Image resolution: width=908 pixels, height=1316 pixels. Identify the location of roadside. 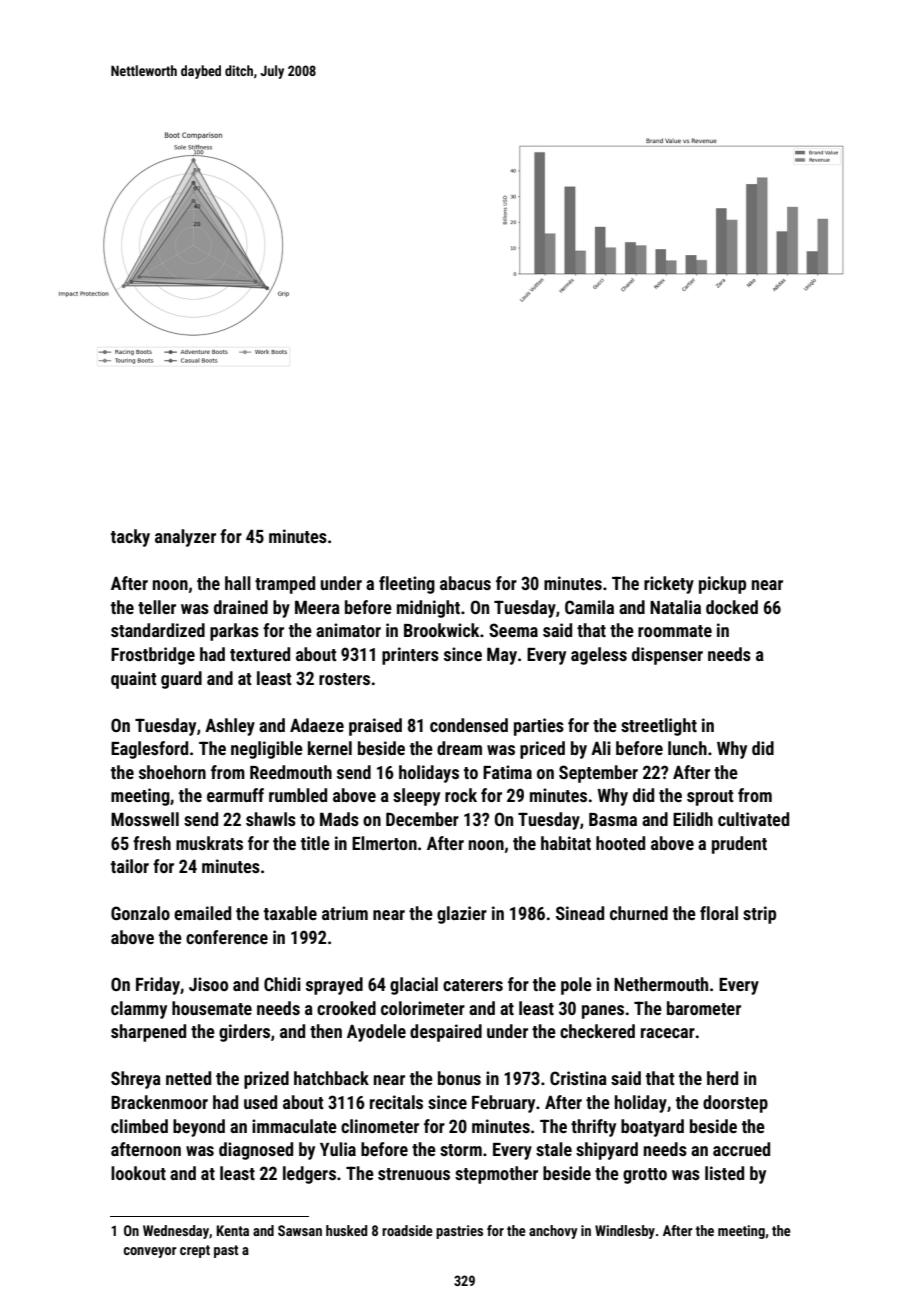
(407, 1230).
